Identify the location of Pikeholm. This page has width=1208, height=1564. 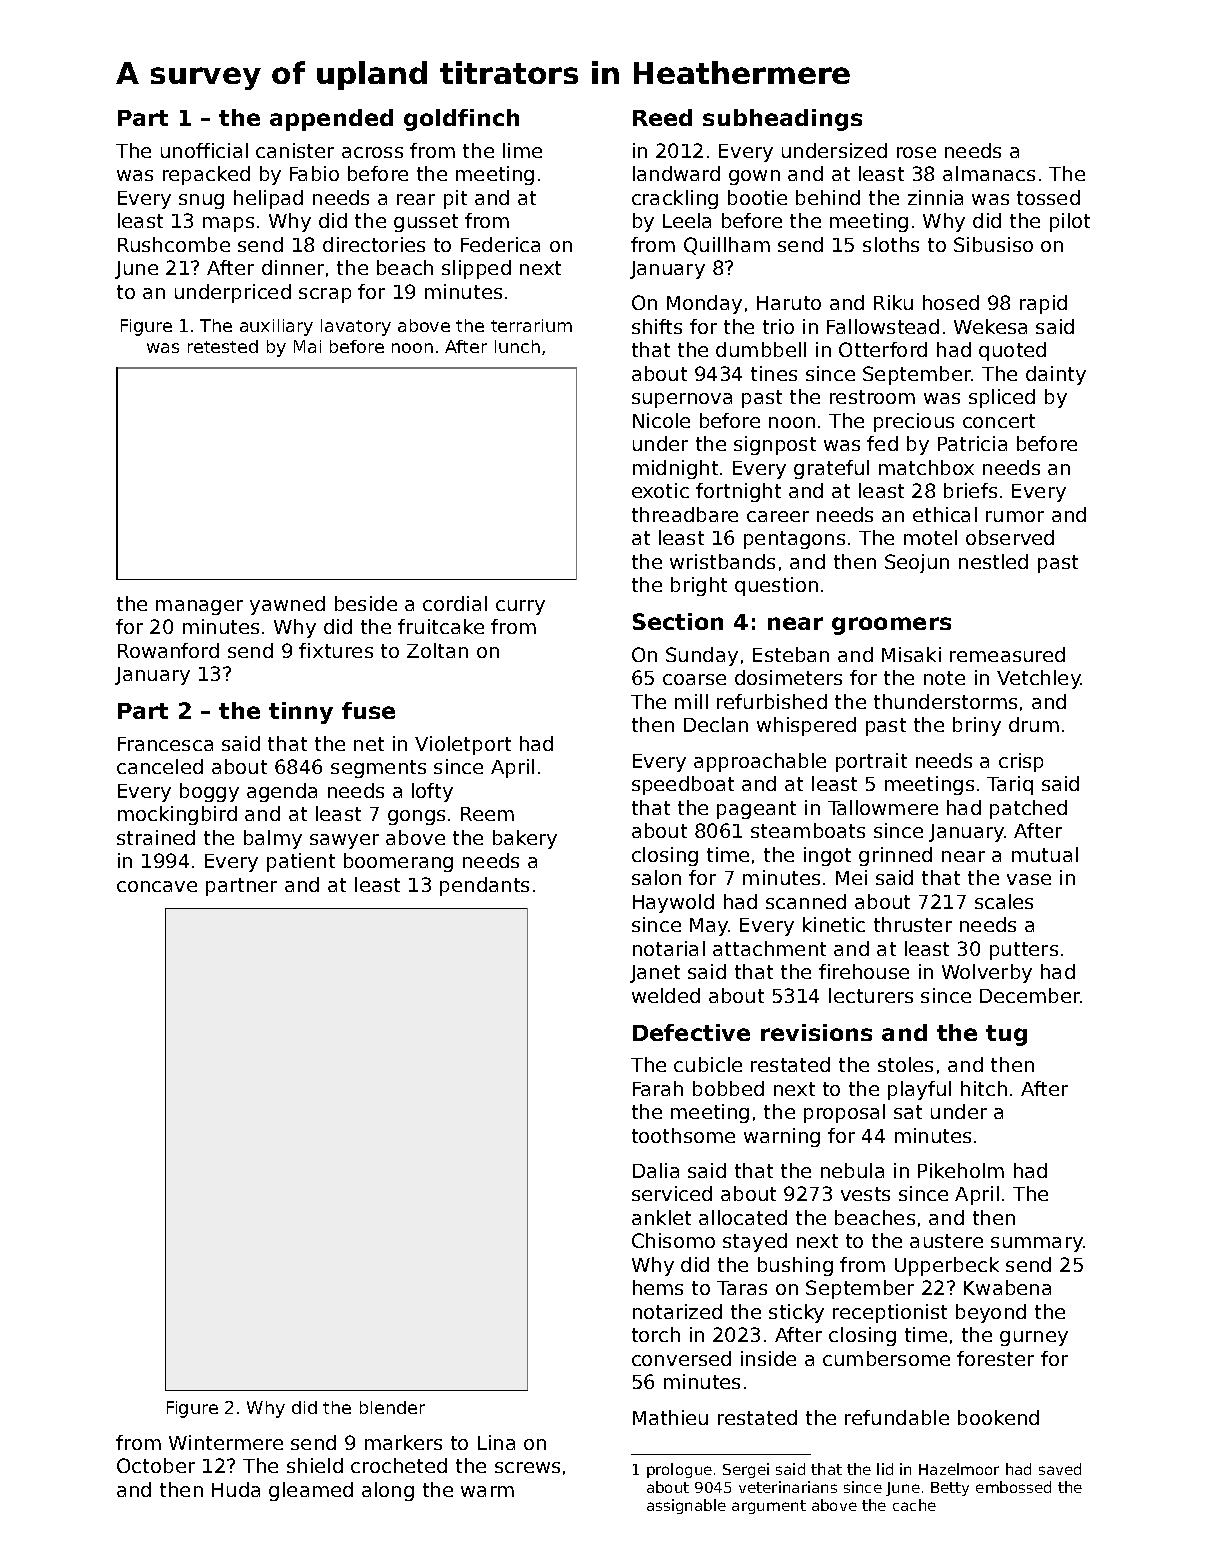
(961, 1170).
